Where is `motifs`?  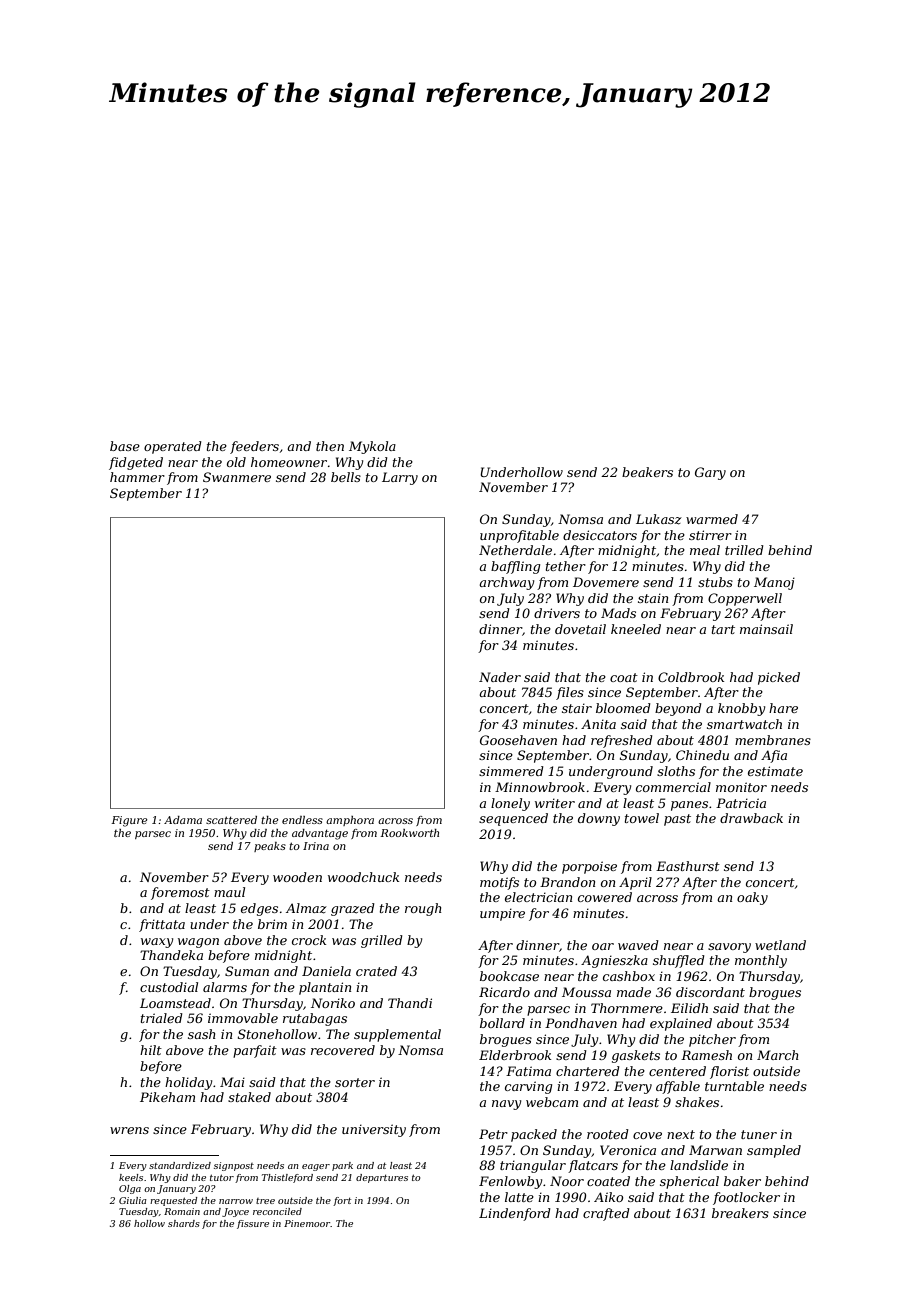 motifs is located at coordinates (499, 883).
